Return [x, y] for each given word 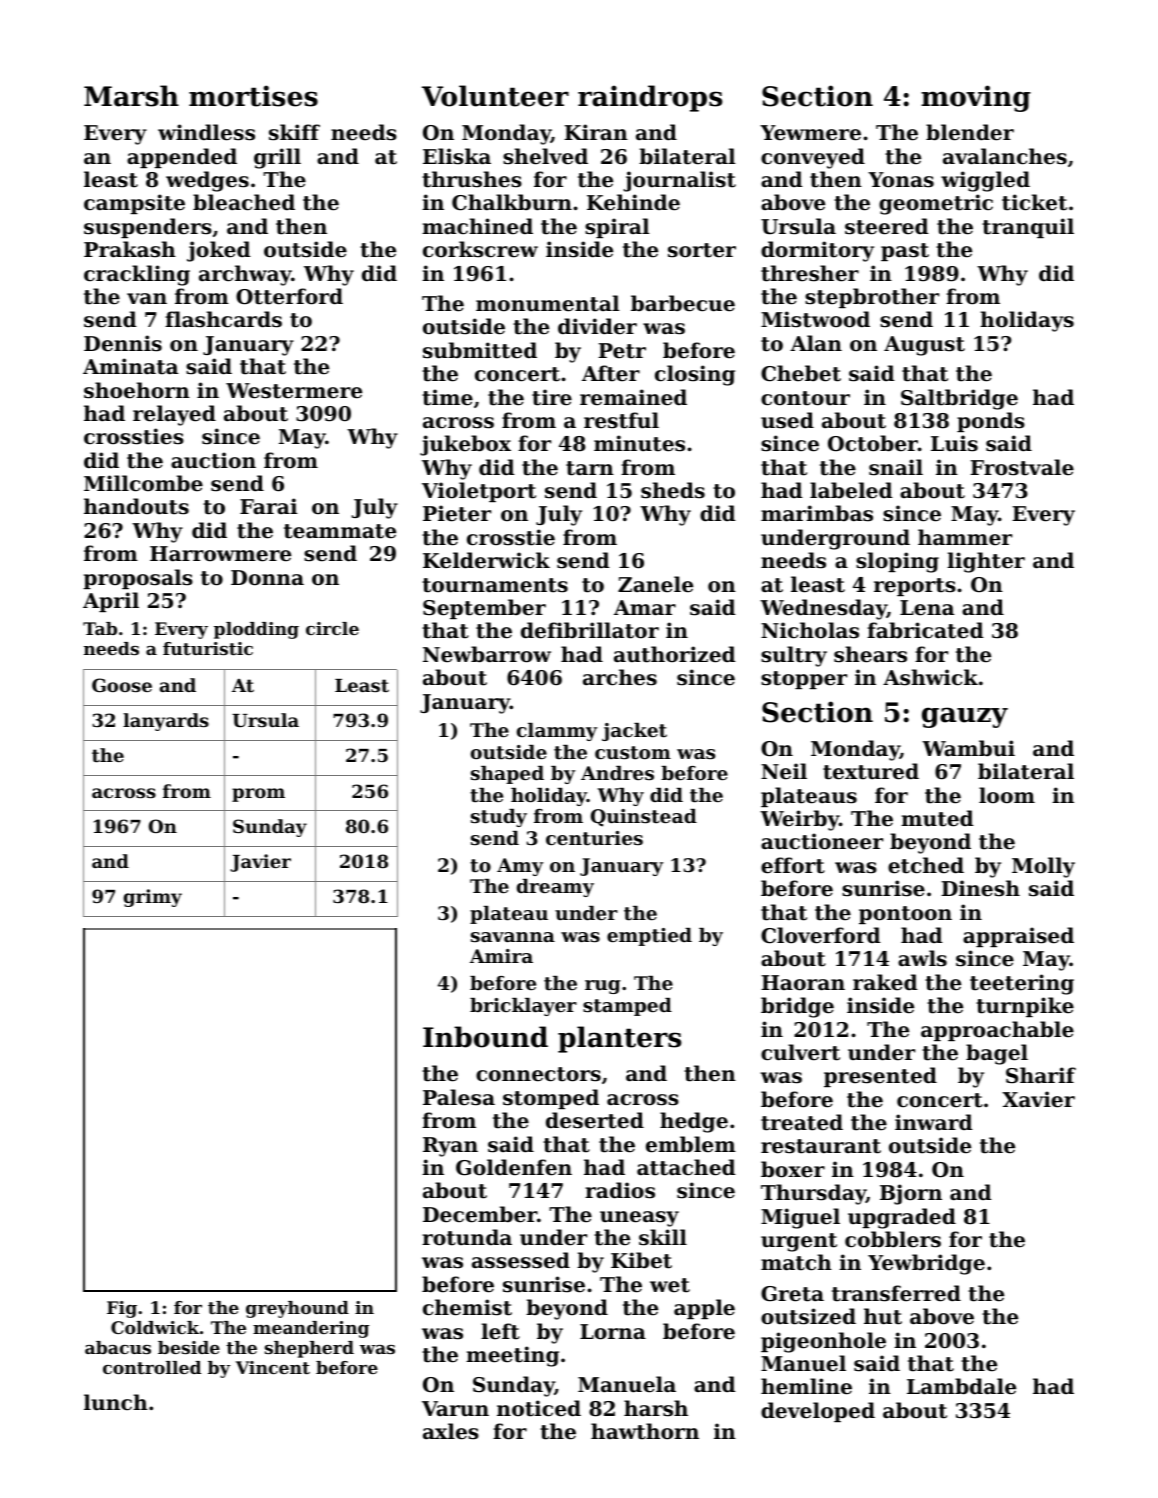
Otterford [289, 296]
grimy [153, 898]
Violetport [479, 492]
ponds [991, 422]
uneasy [639, 1219]
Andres [617, 773]
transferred [896, 1293]
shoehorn [137, 390]
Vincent [273, 1367]
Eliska [457, 156]
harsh [656, 1408]
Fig [122, 1309]
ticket [1034, 202]
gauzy [965, 717]
